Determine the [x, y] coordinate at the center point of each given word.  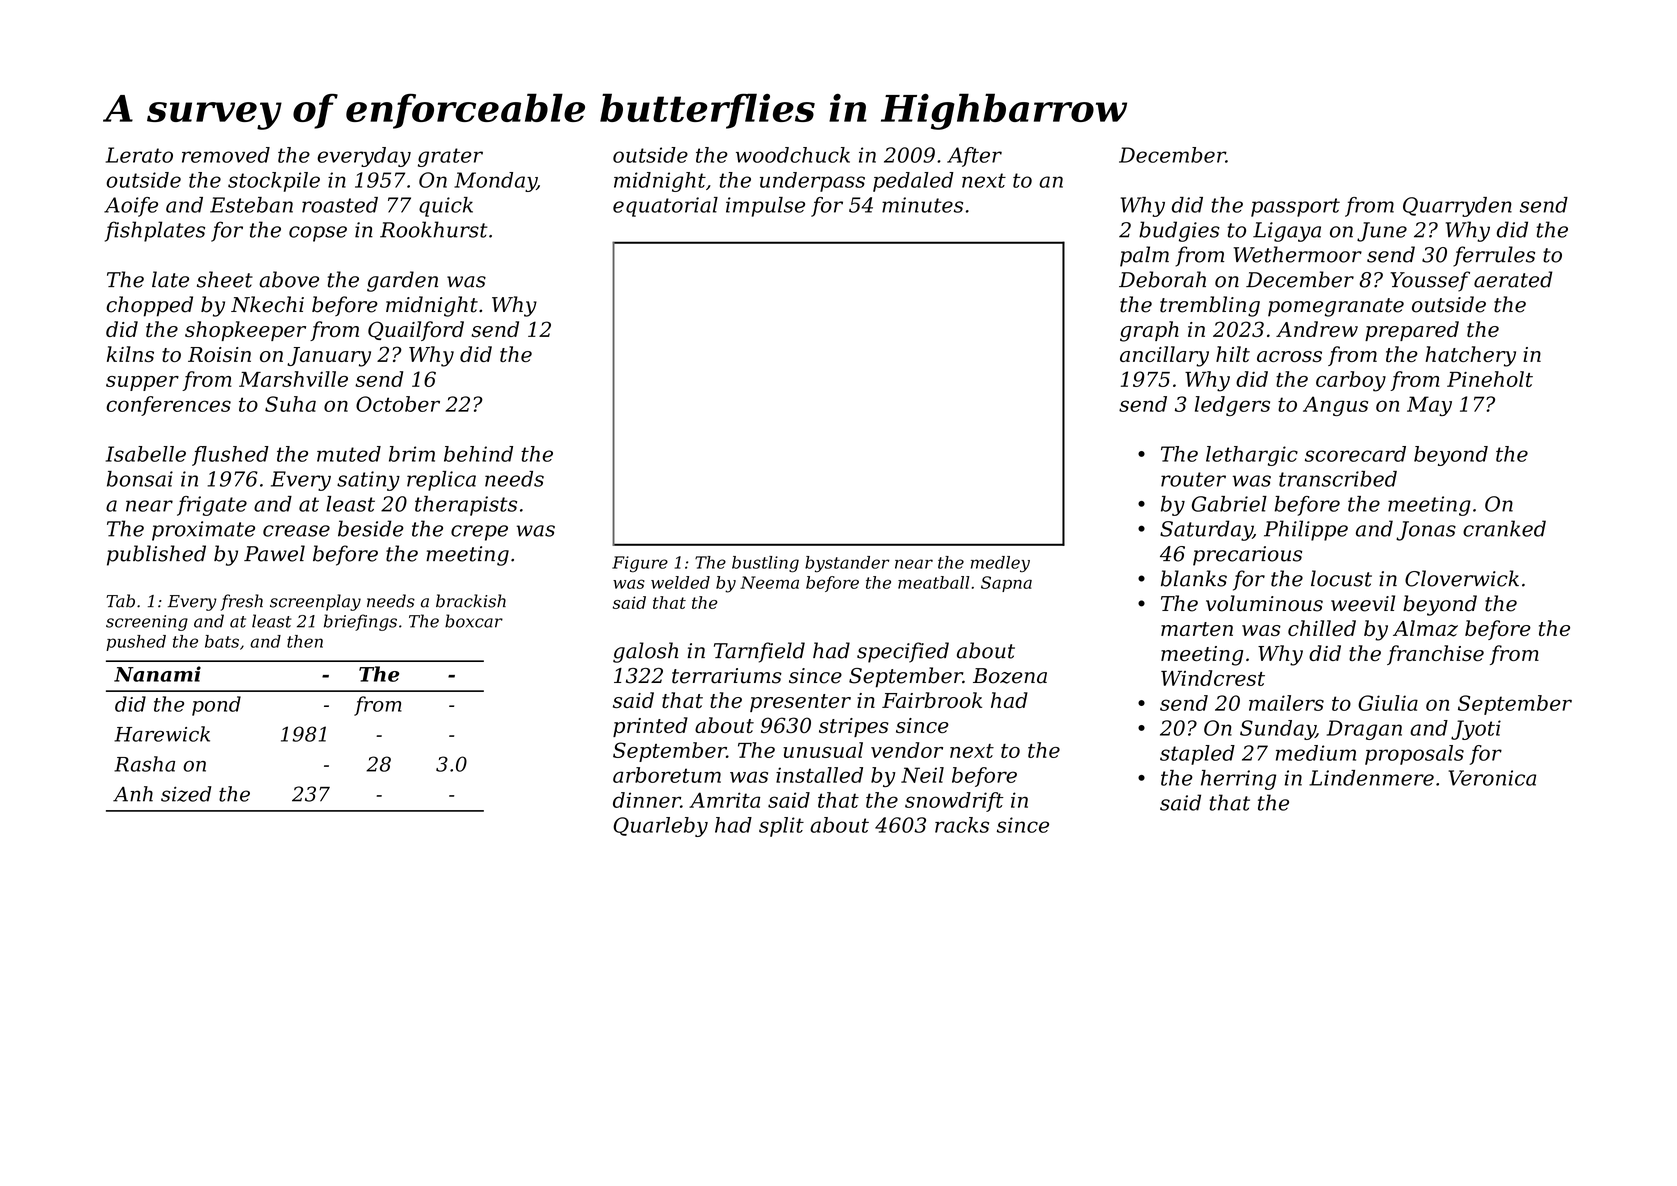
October [398, 404]
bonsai [140, 479]
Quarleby [660, 827]
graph [1149, 331]
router [1193, 479]
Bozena [1010, 676]
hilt [1233, 354]
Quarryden [1457, 207]
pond [216, 706]
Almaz [1425, 628]
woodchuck [793, 155]
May [1429, 406]
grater [450, 157]
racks [962, 825]
